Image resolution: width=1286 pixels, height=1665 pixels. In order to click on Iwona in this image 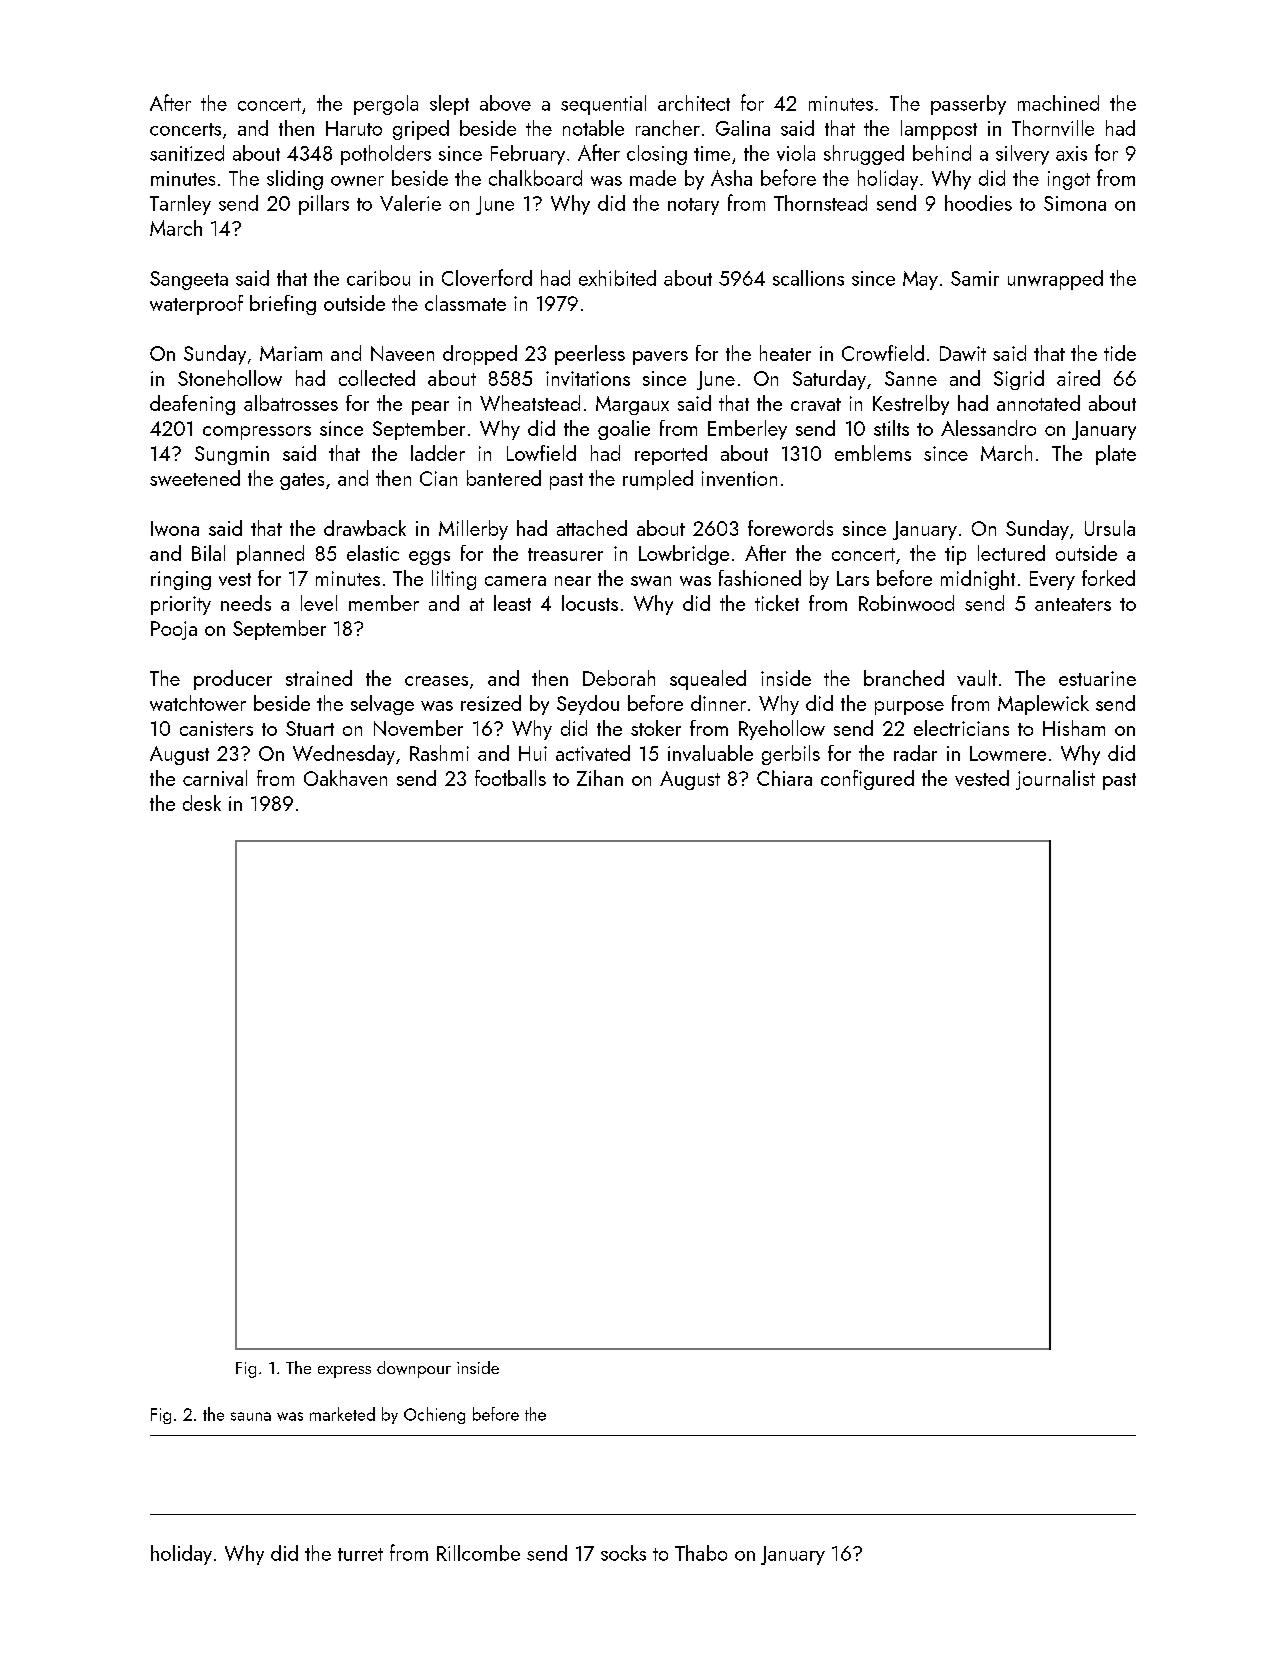, I will do `click(175, 528)`.
